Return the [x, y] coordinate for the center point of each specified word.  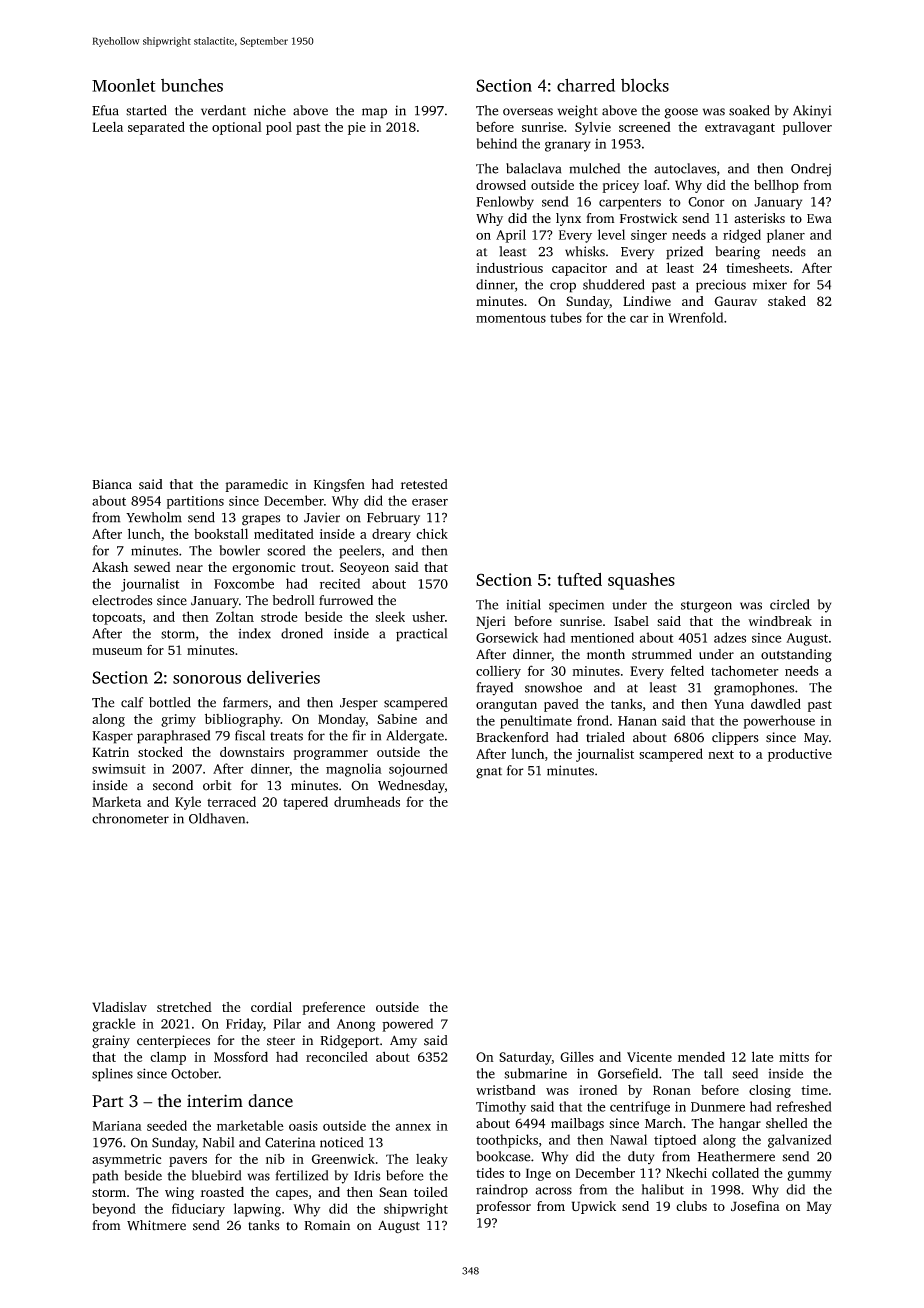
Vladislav [119, 1007]
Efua [105, 110]
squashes [641, 581]
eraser [430, 502]
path [105, 1177]
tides [490, 1173]
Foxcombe [244, 583]
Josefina [755, 1206]
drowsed [501, 185]
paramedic [256, 485]
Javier [322, 517]
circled [789, 604]
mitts [794, 1057]
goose [681, 113]
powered [407, 1025]
